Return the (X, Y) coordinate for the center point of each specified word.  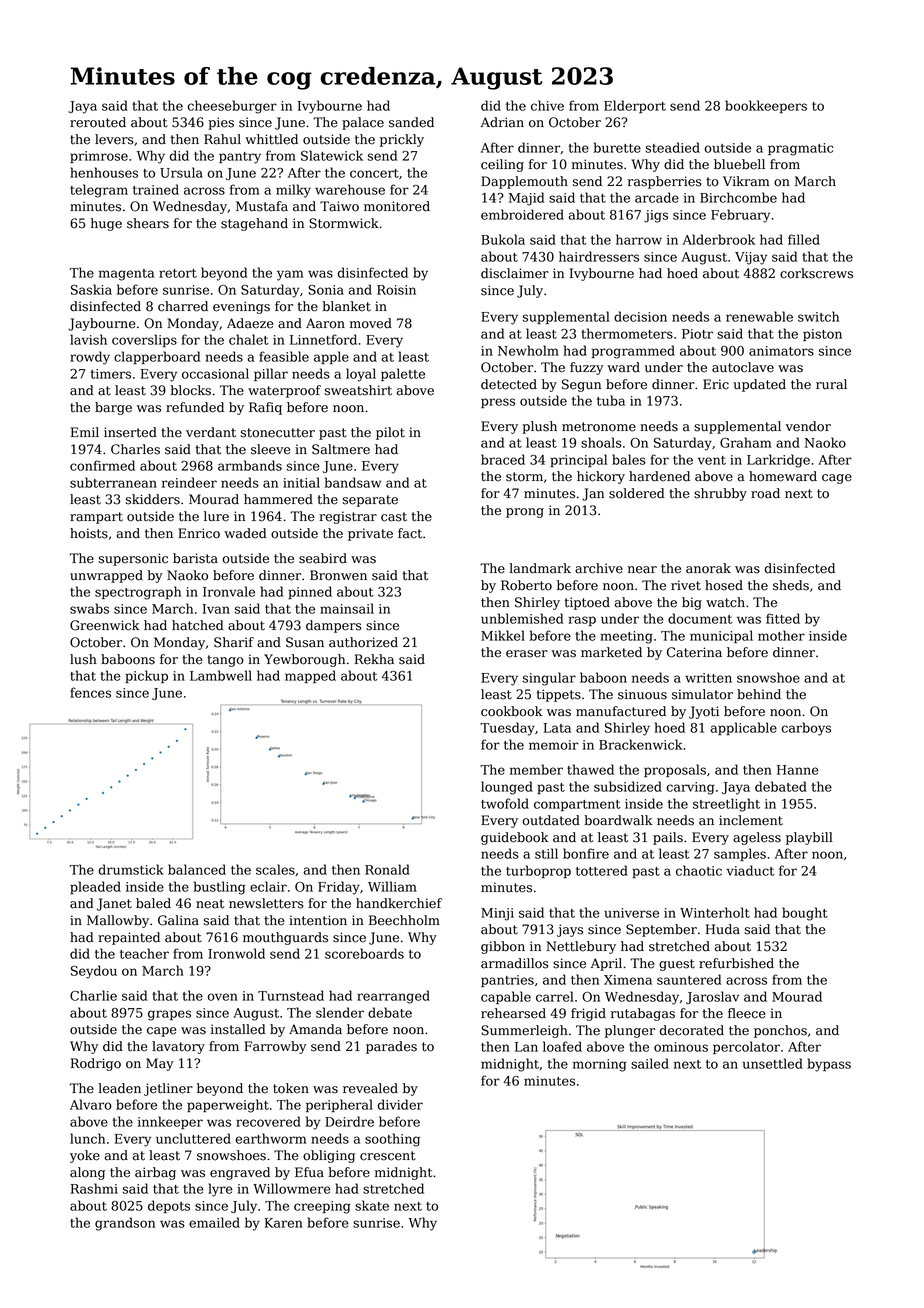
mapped (310, 676)
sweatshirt (358, 390)
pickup (146, 676)
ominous (681, 1047)
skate (372, 1205)
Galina (178, 920)
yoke (85, 1156)
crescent (388, 1156)
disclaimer (515, 273)
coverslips (144, 340)
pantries (507, 981)
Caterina (694, 652)
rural (831, 384)
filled (804, 239)
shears (148, 223)
